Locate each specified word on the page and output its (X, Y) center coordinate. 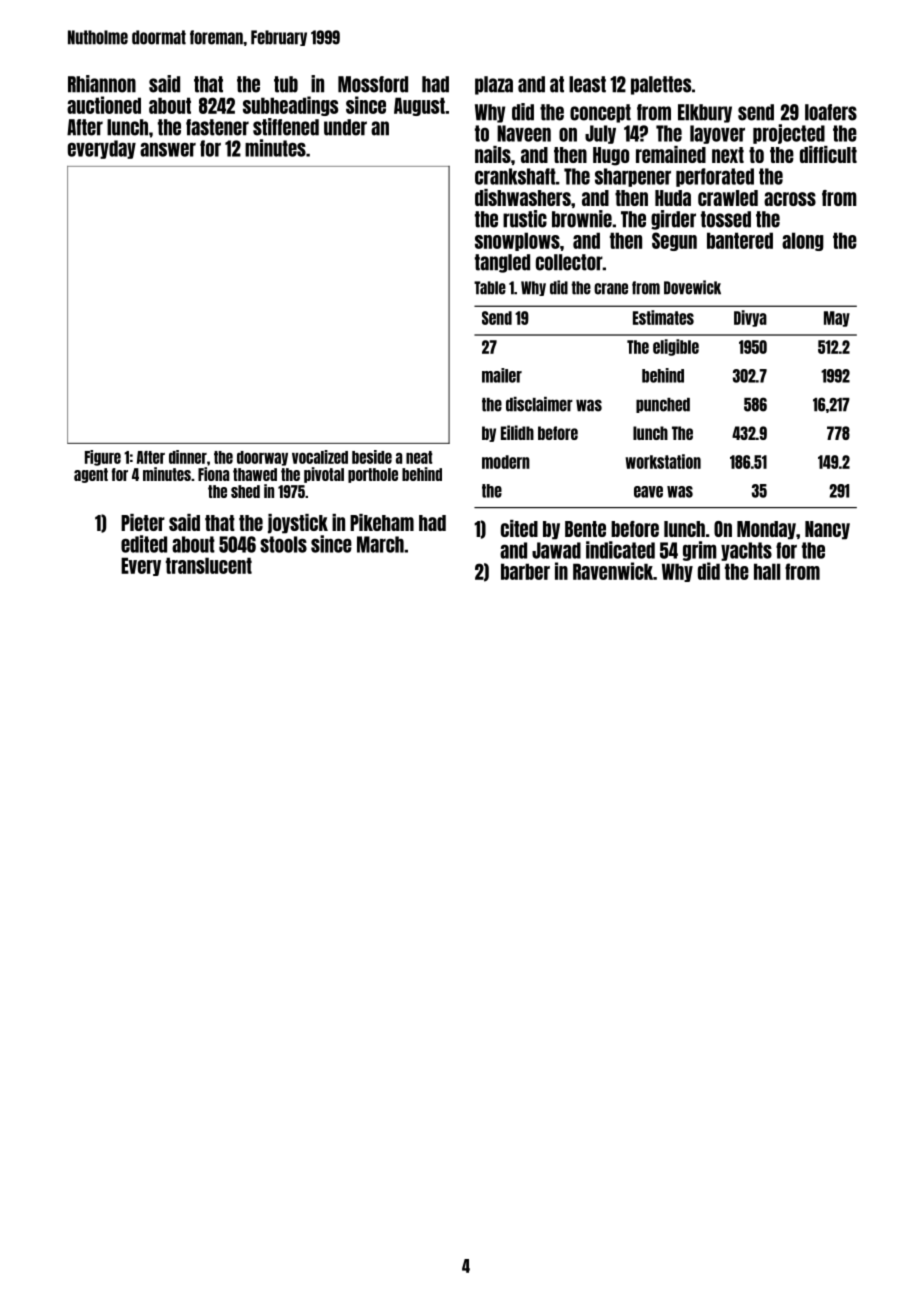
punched (663, 405)
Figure (103, 458)
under (345, 127)
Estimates (663, 317)
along (803, 241)
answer (168, 149)
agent (91, 475)
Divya (750, 318)
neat (419, 457)
